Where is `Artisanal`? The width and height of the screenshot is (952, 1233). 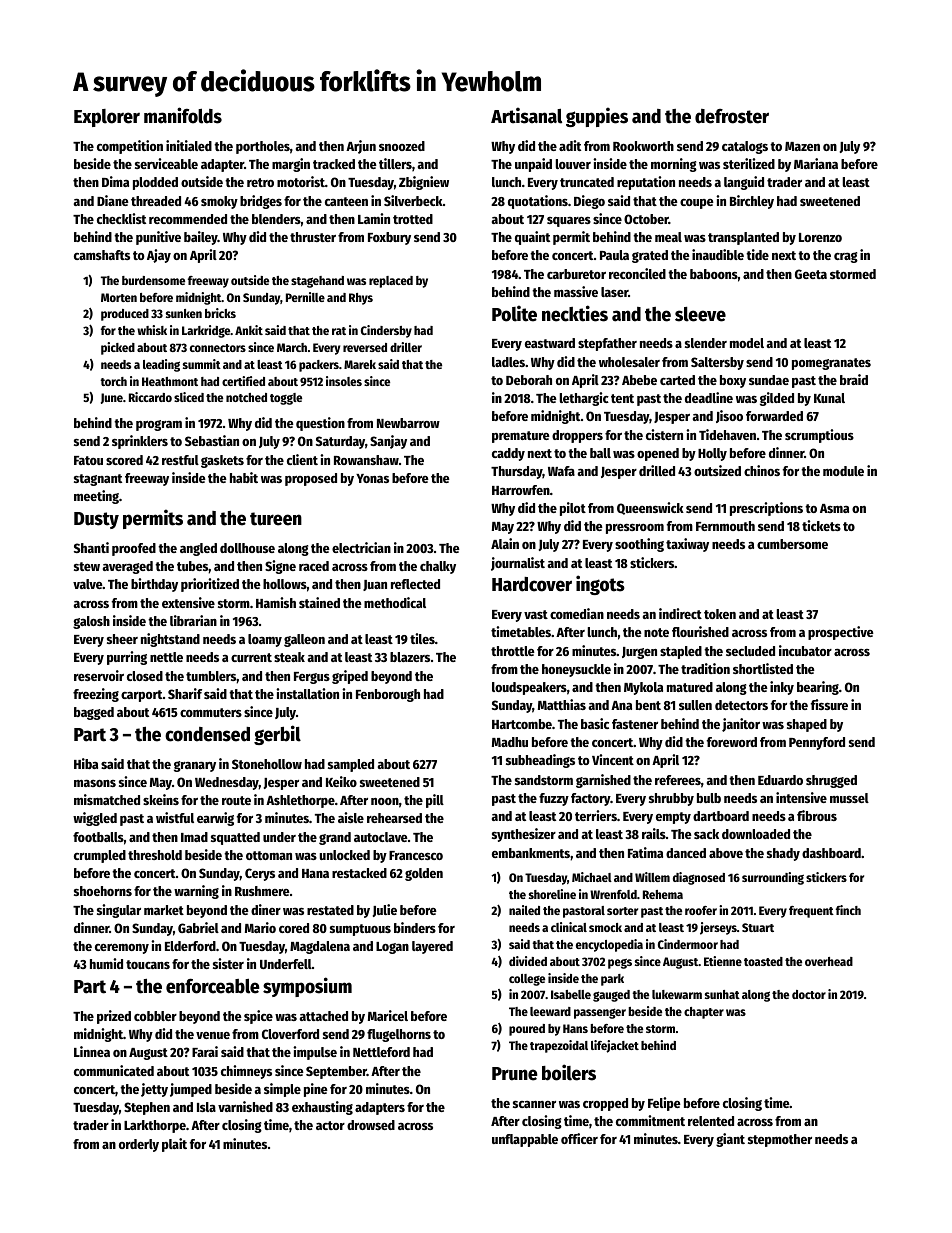
Artisanal is located at coordinates (526, 115).
